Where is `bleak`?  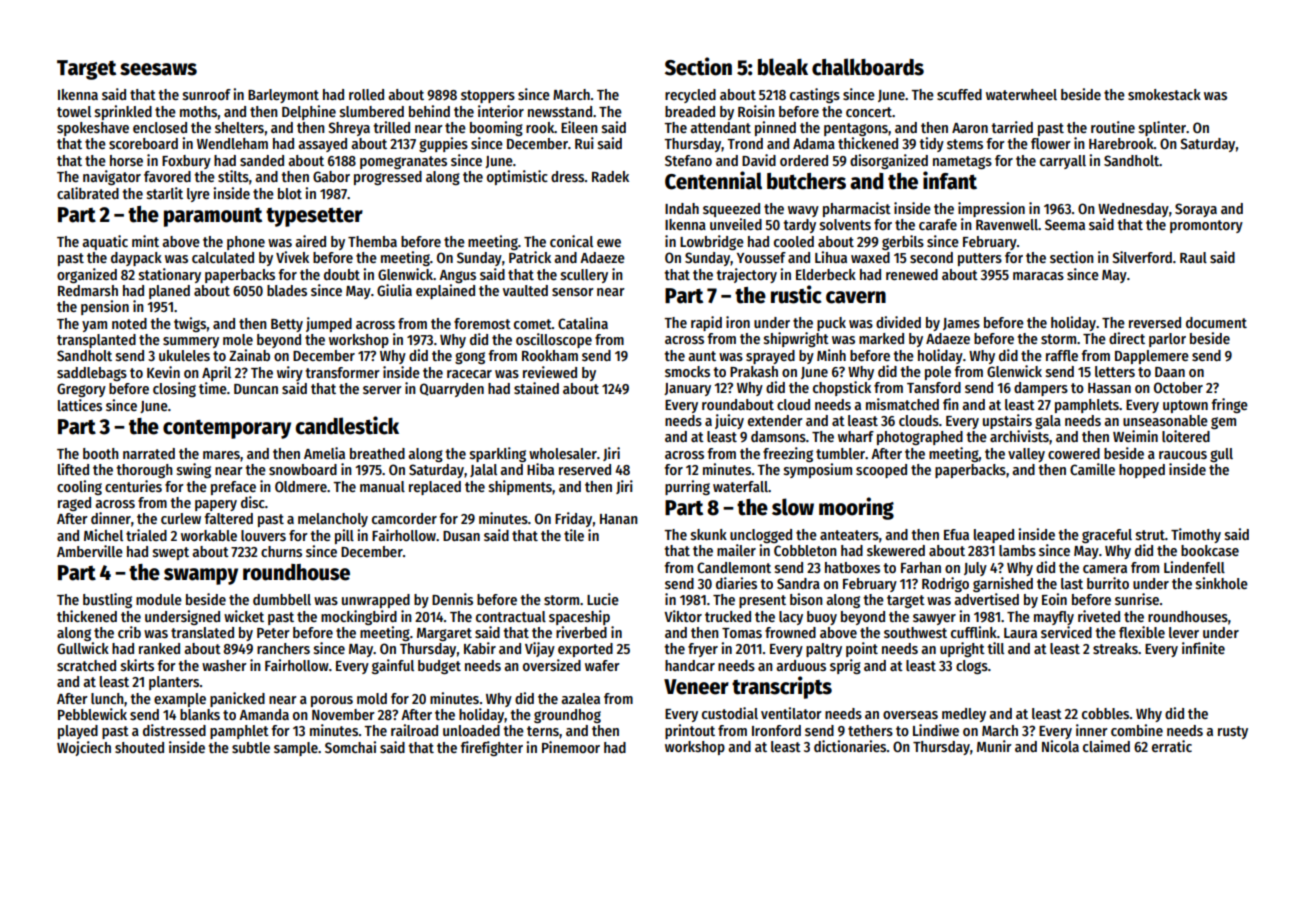 bleak is located at coordinates (783, 67).
